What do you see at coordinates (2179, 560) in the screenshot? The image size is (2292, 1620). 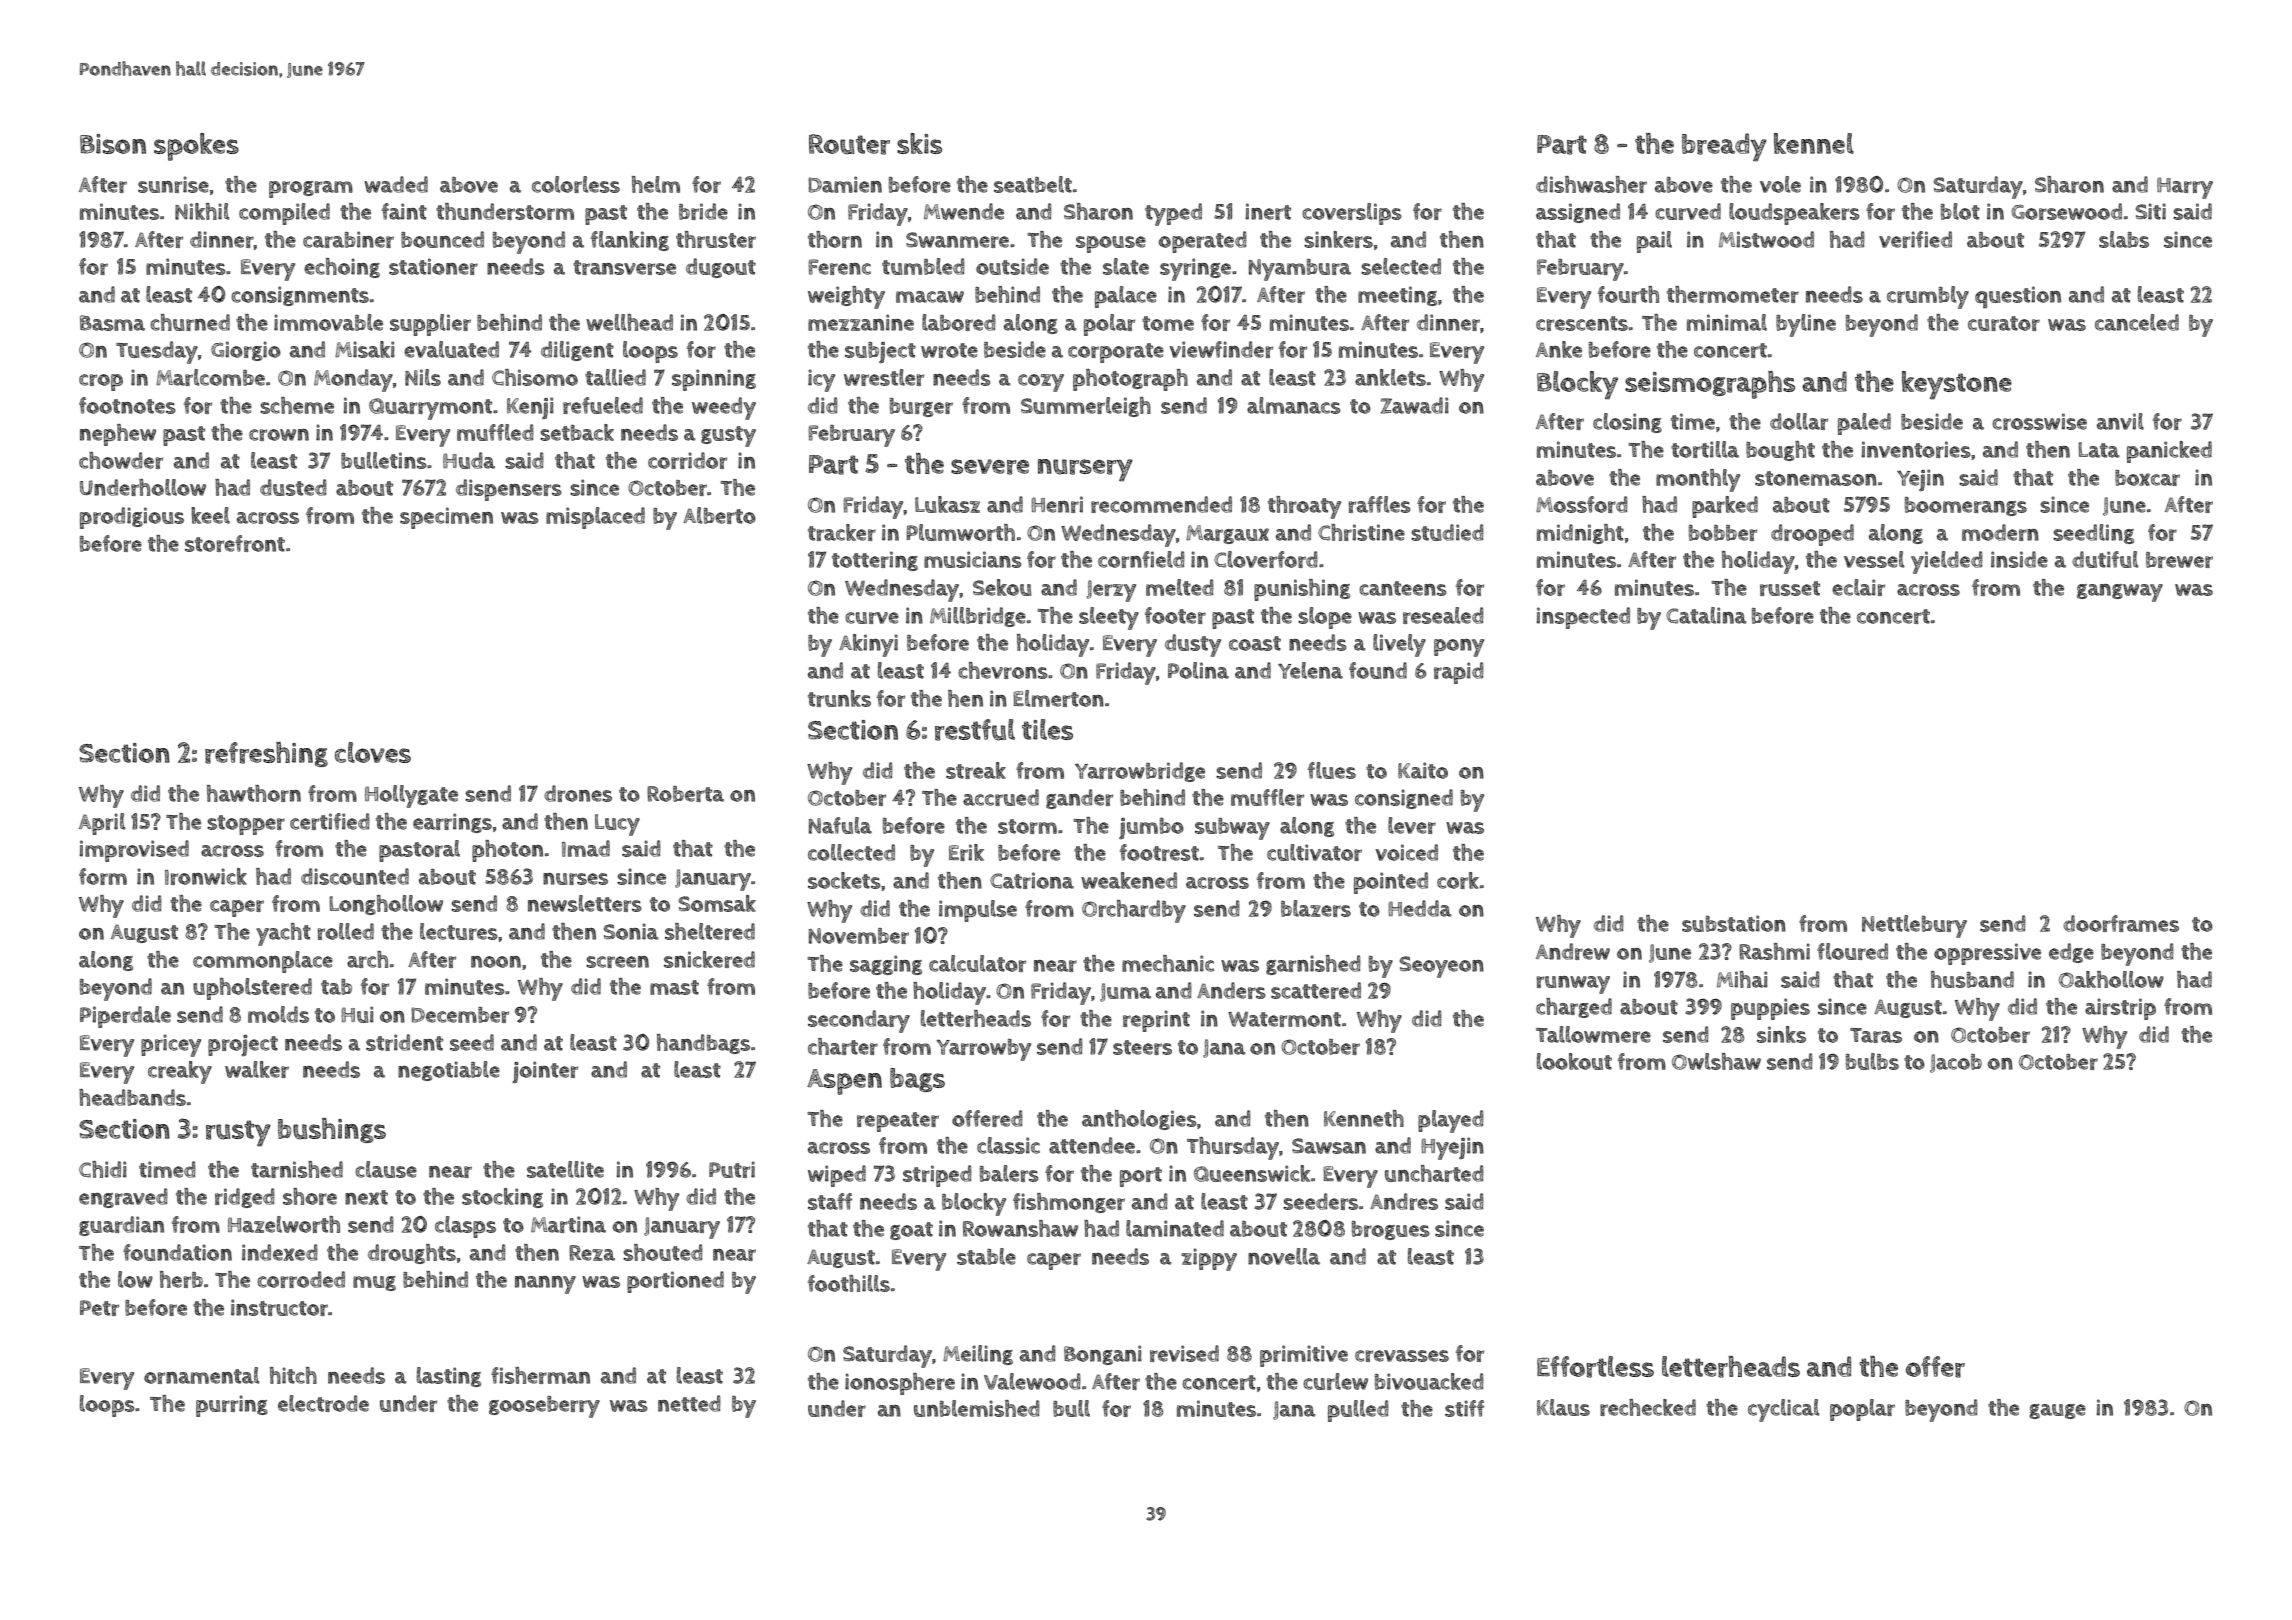 I see `brewer` at bounding box center [2179, 560].
